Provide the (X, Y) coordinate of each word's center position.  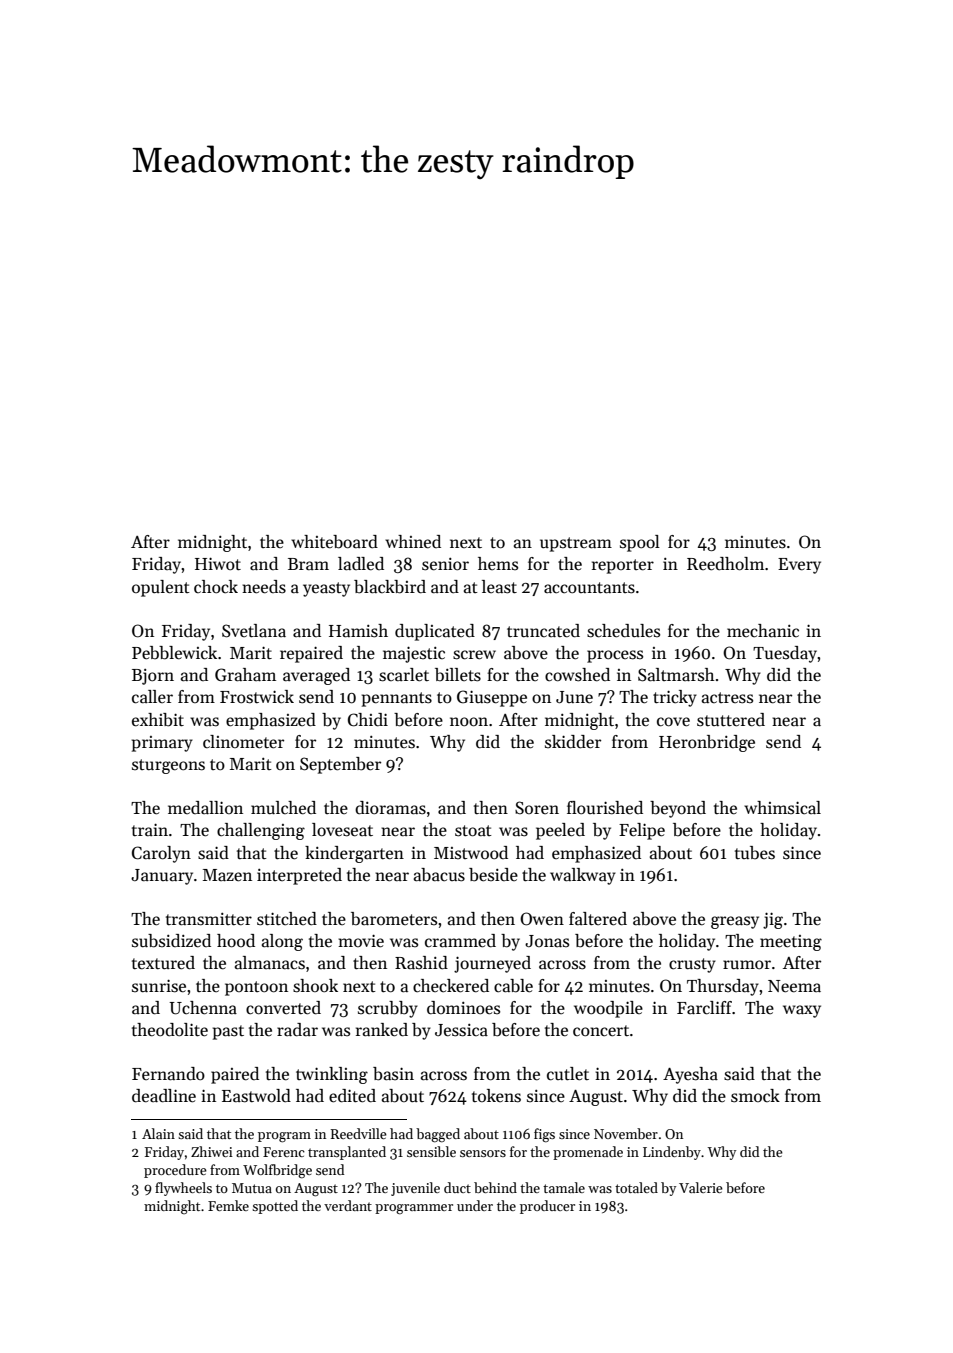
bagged (438, 1135)
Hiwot (218, 564)
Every (799, 566)
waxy (802, 1011)
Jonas (547, 941)
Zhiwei (212, 1151)
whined (413, 542)
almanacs (270, 963)
